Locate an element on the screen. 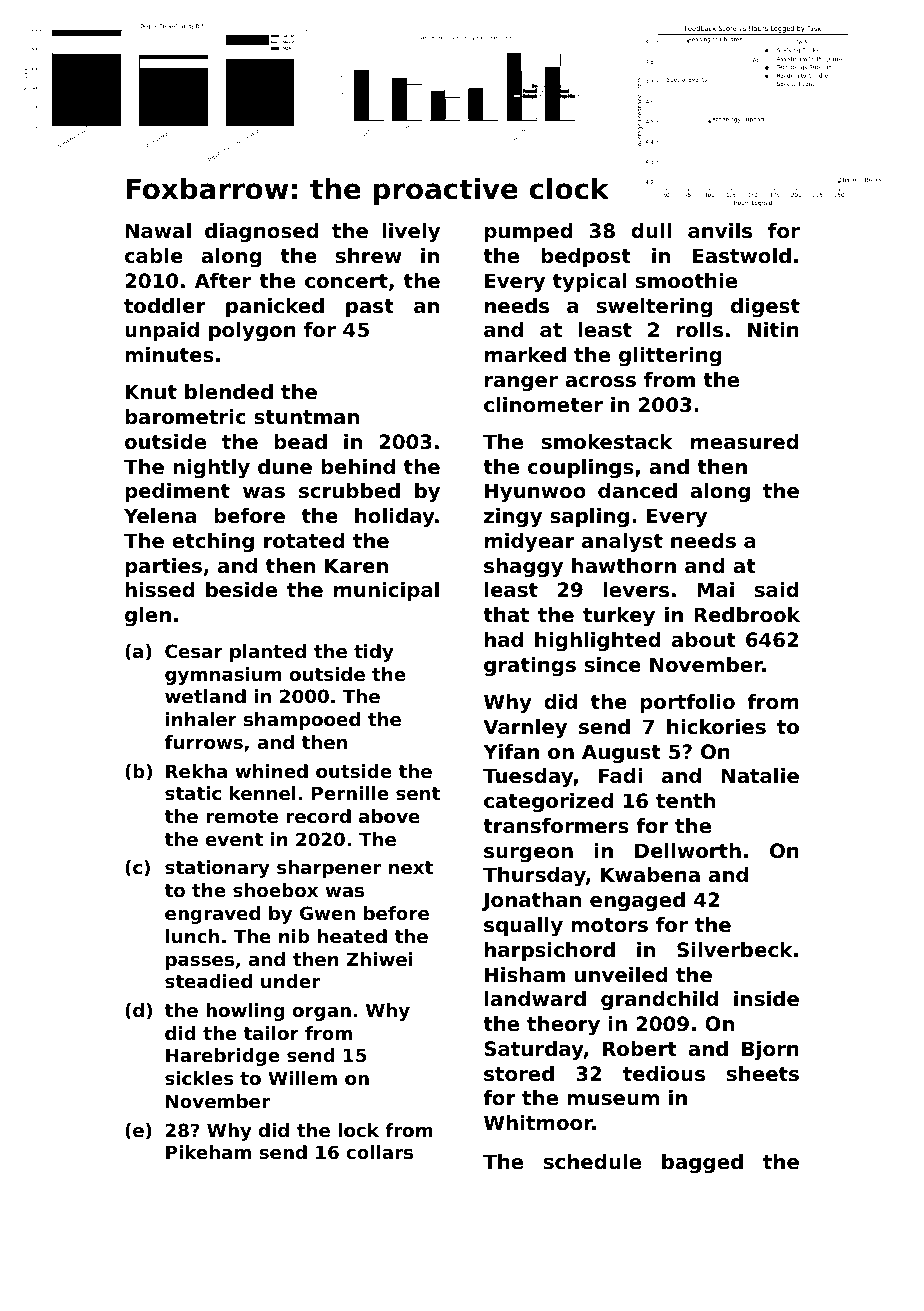 This screenshot has width=924, height=1311. dull is located at coordinates (651, 231).
